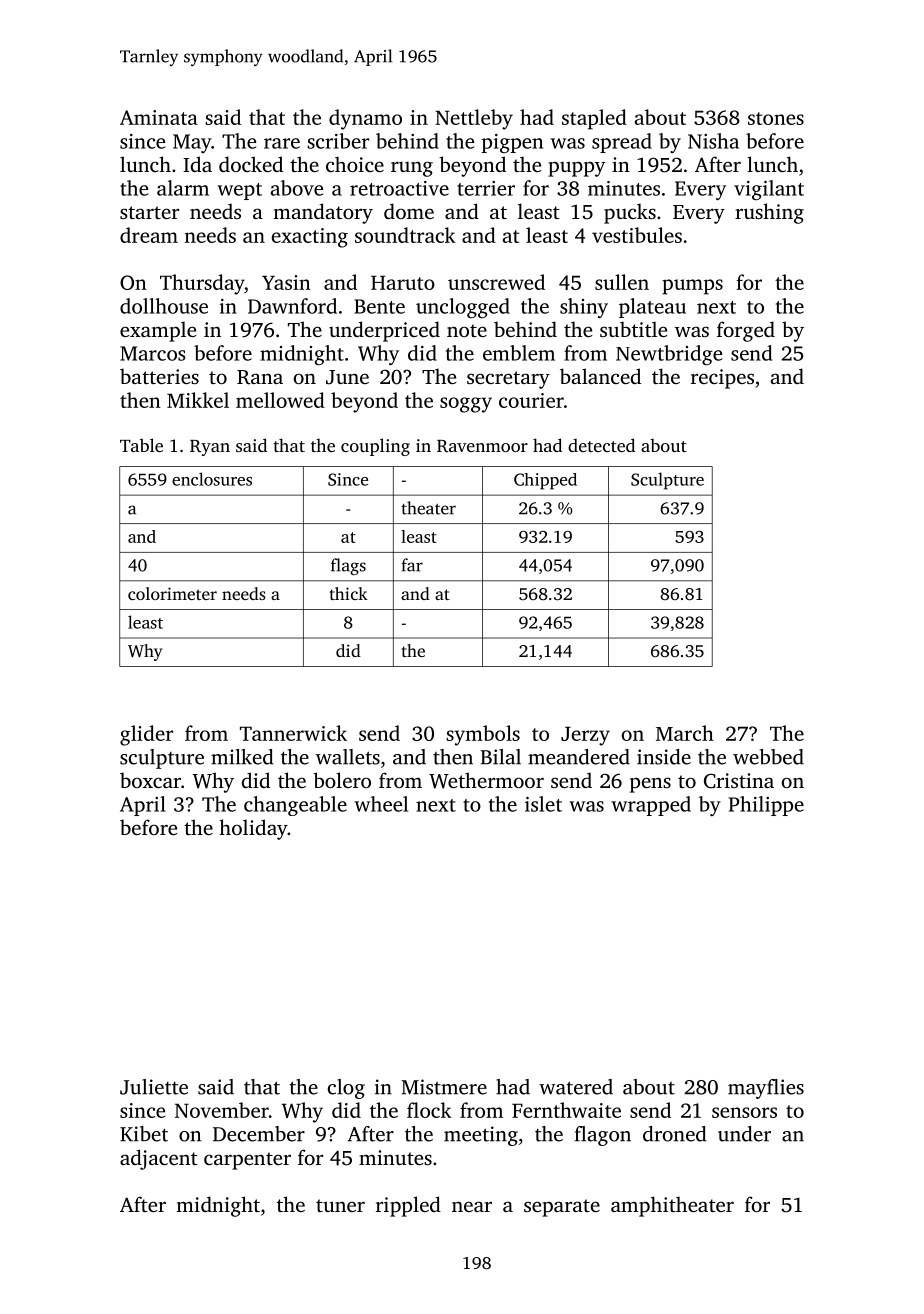  I want to click on recipes, so click(722, 379).
